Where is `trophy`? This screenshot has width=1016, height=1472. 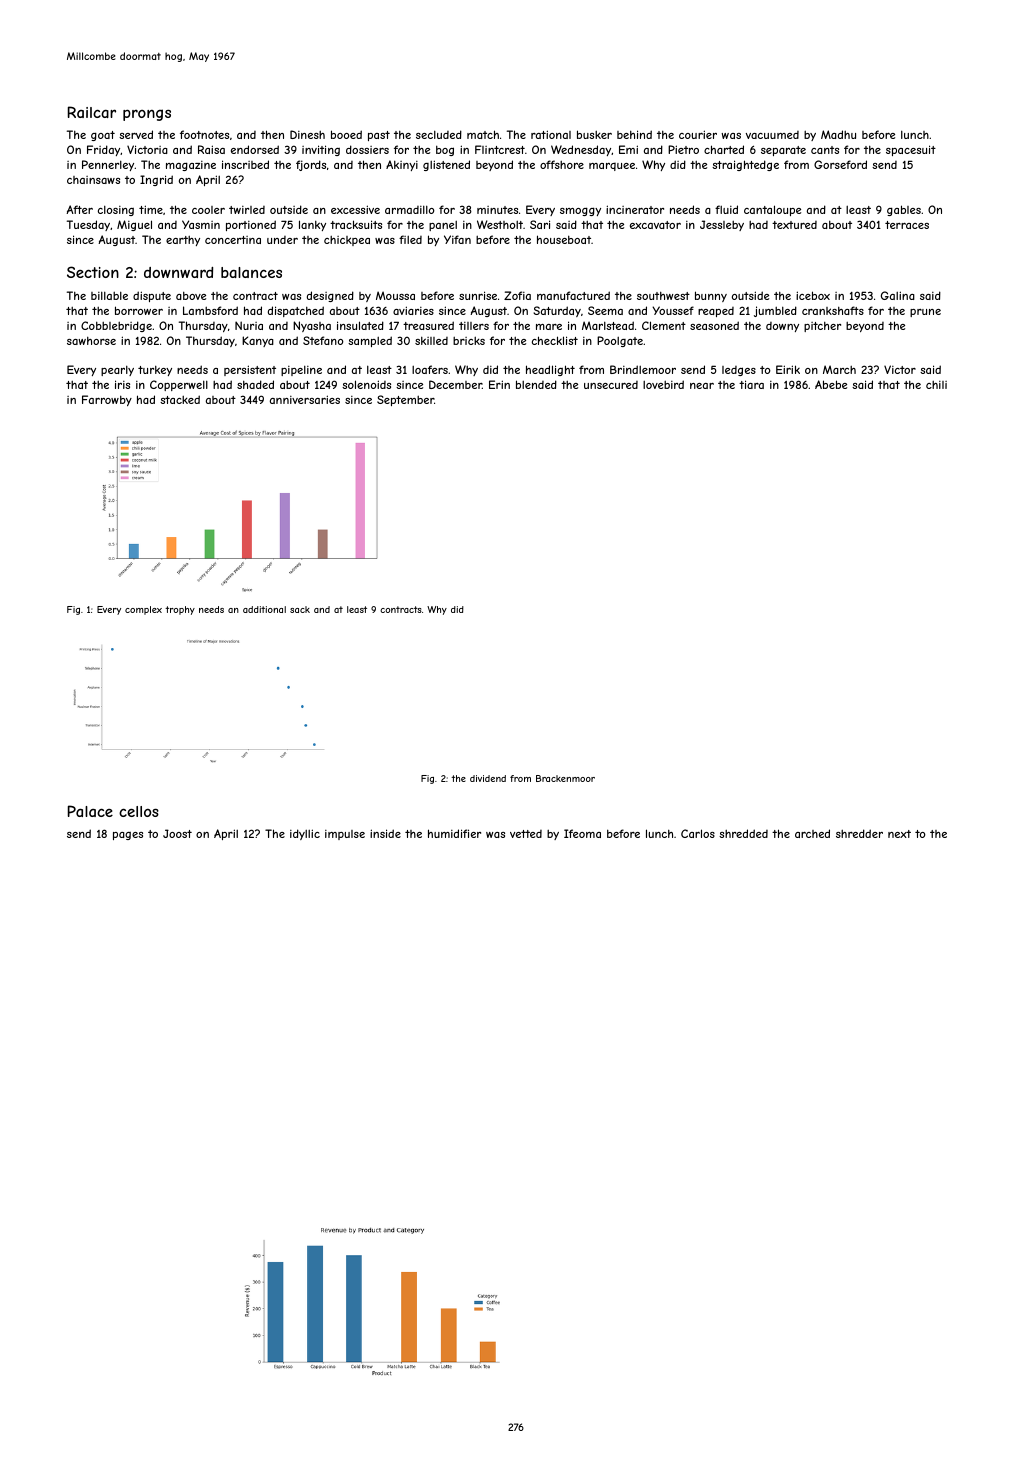 trophy is located at coordinates (180, 610).
